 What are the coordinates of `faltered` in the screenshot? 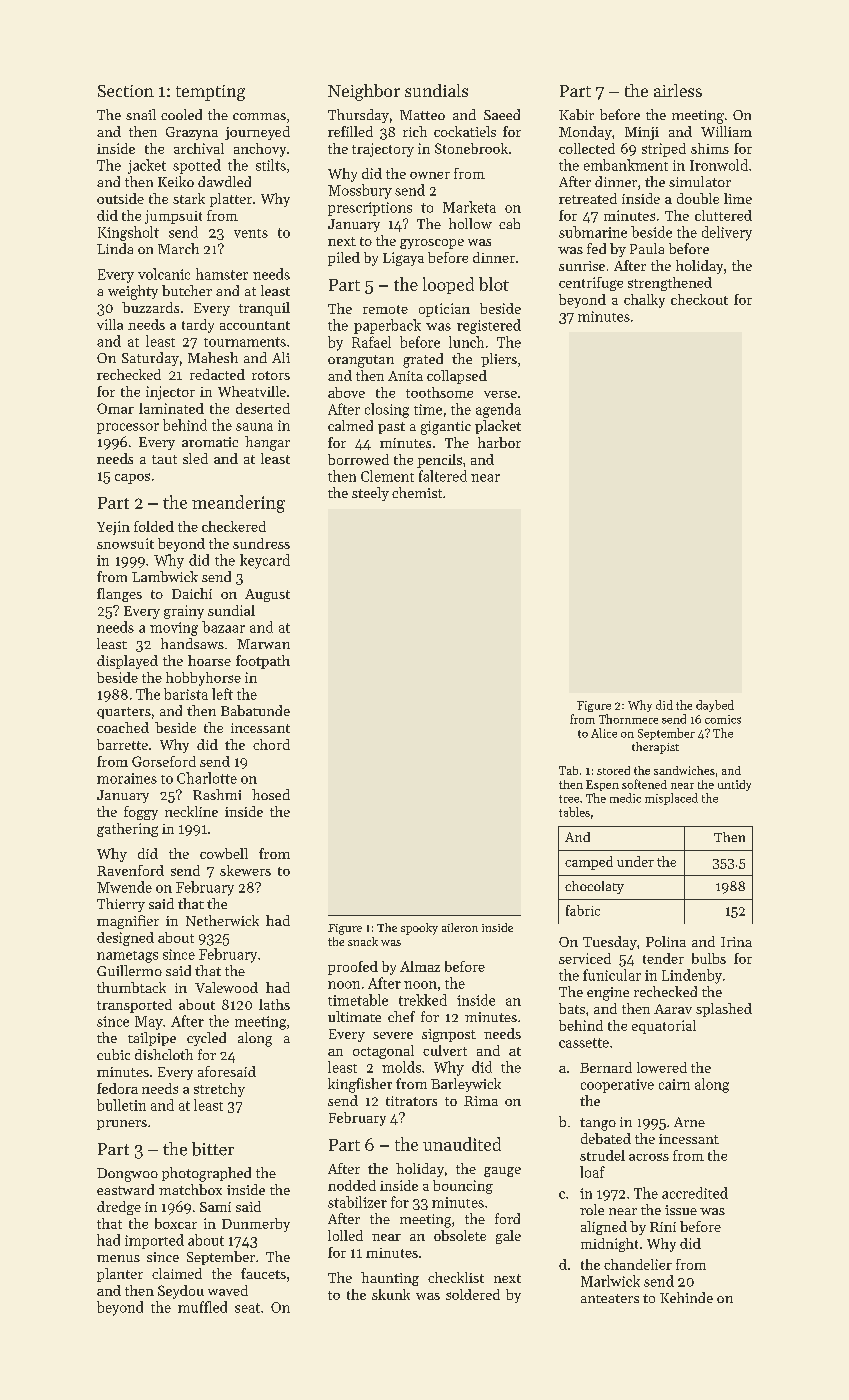 It's located at (443, 476).
